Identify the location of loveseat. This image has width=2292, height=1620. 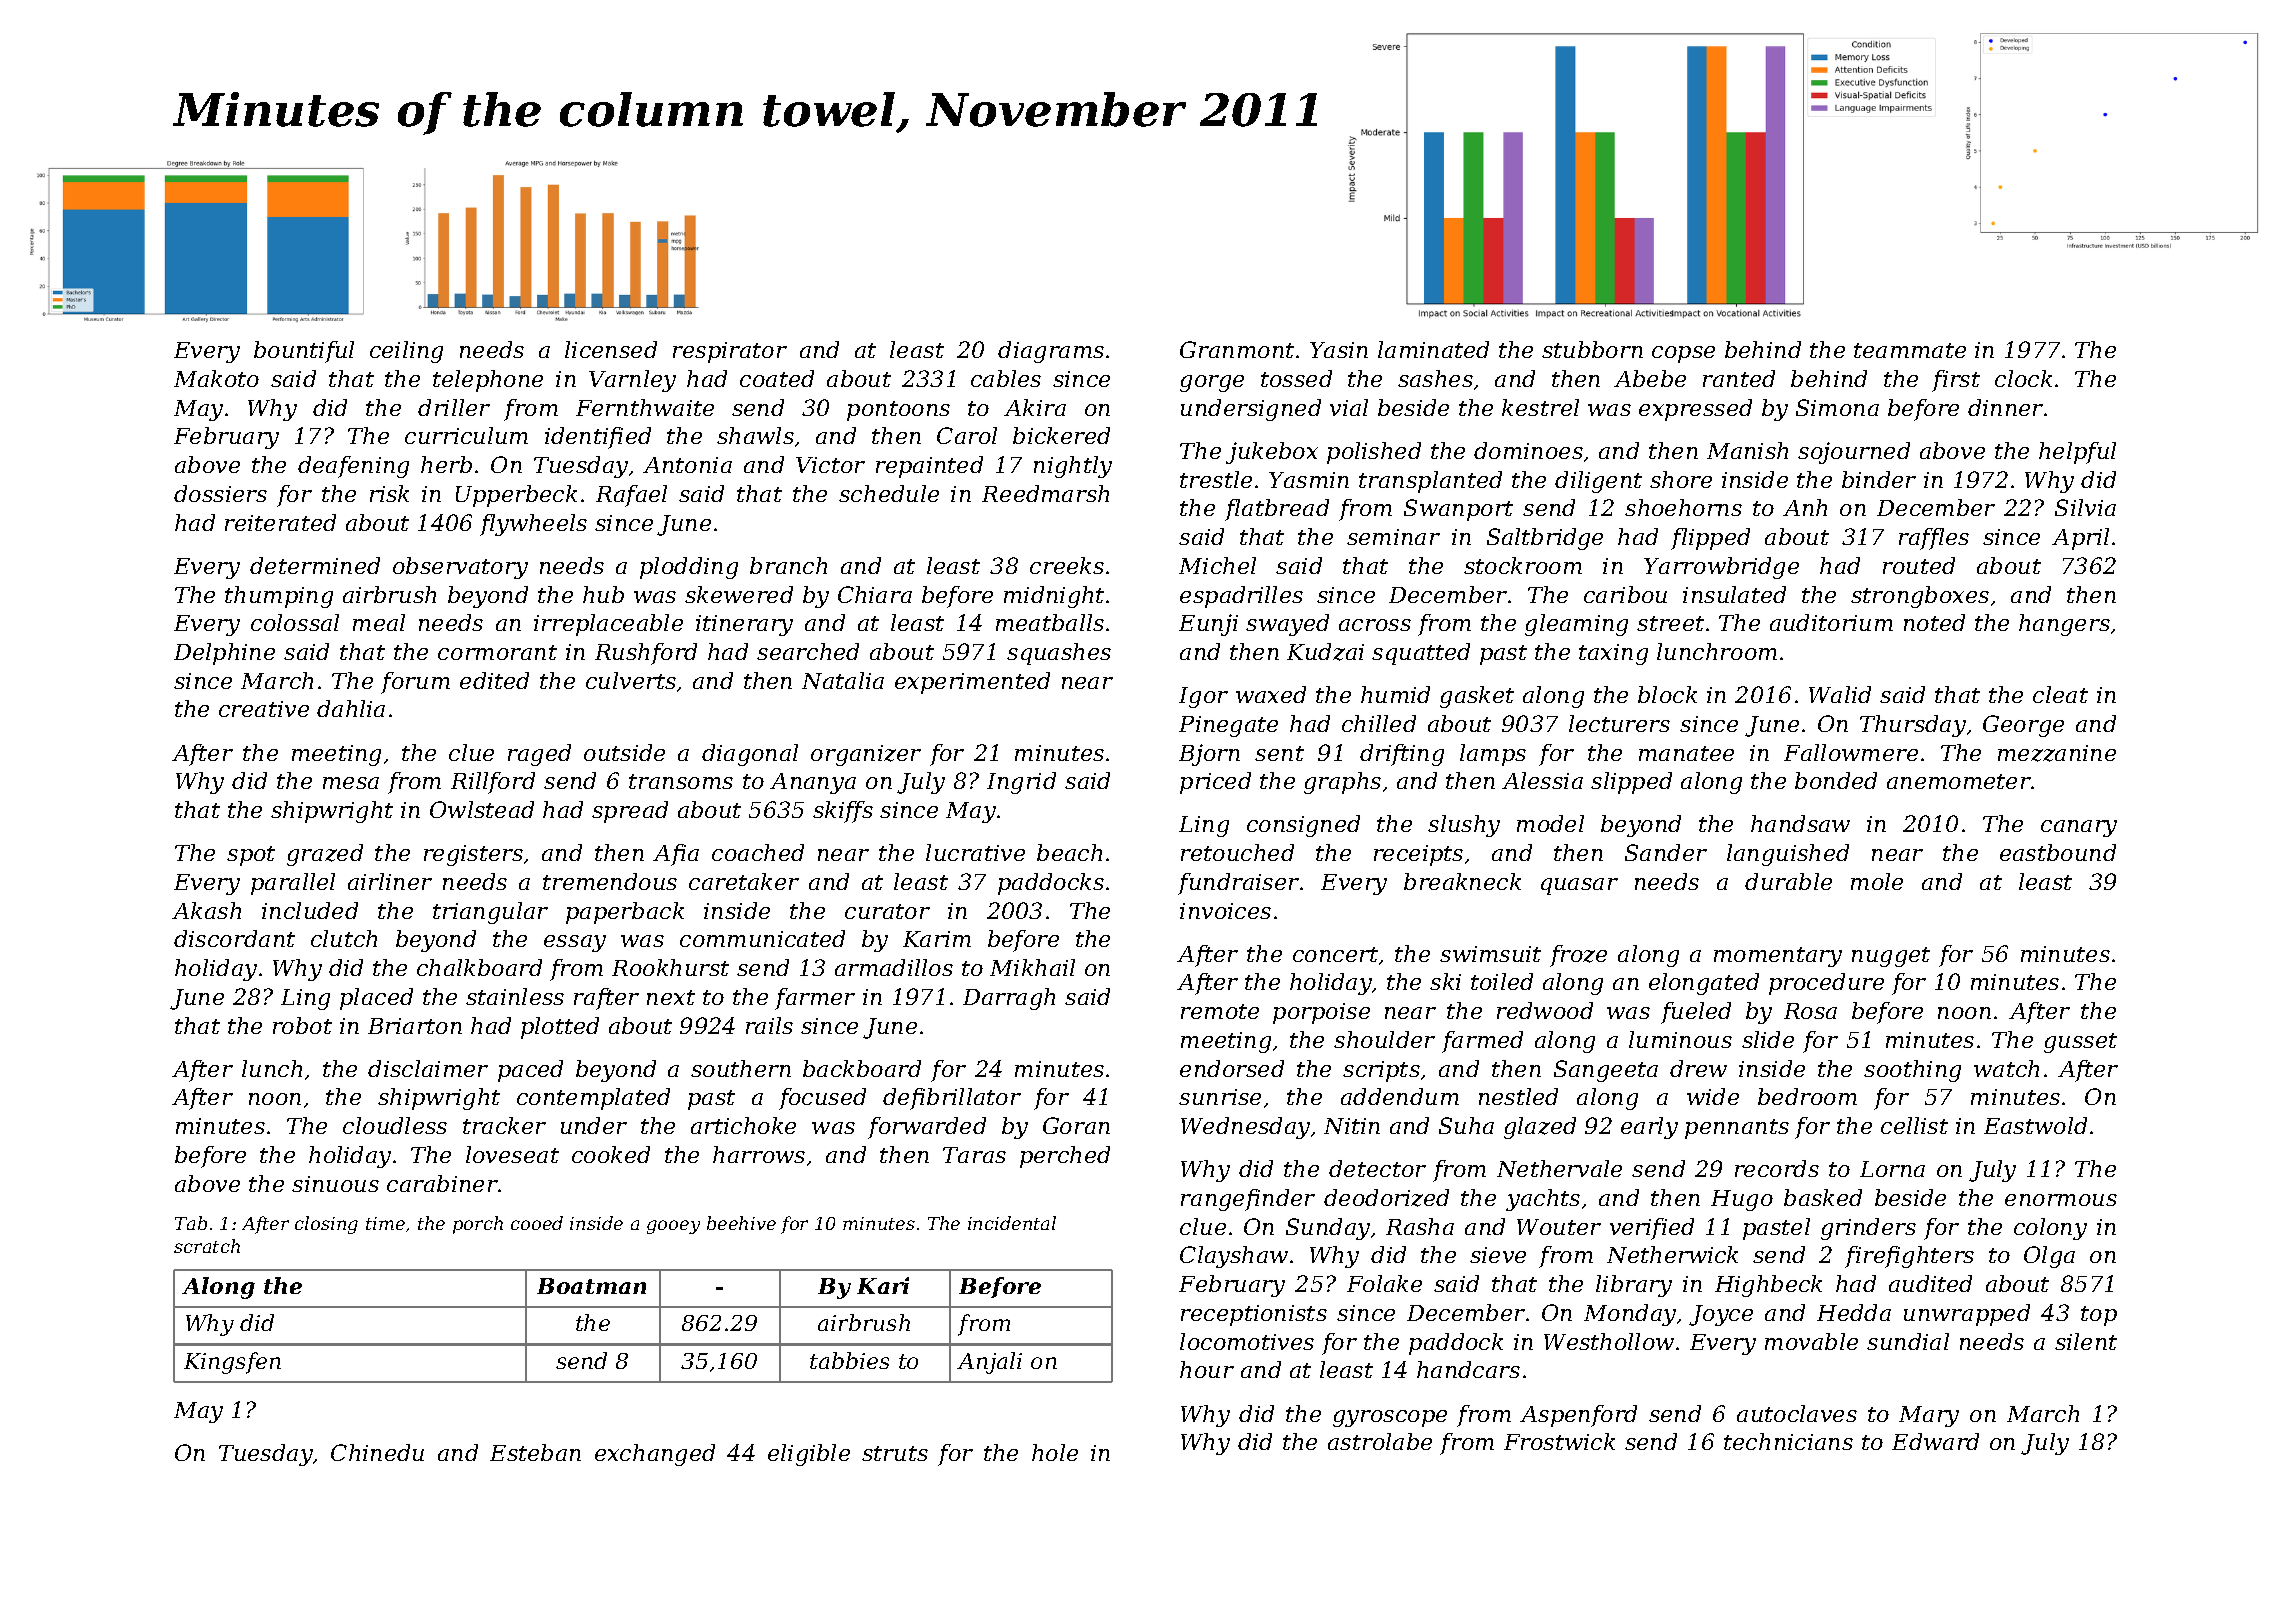
(512, 1154).
